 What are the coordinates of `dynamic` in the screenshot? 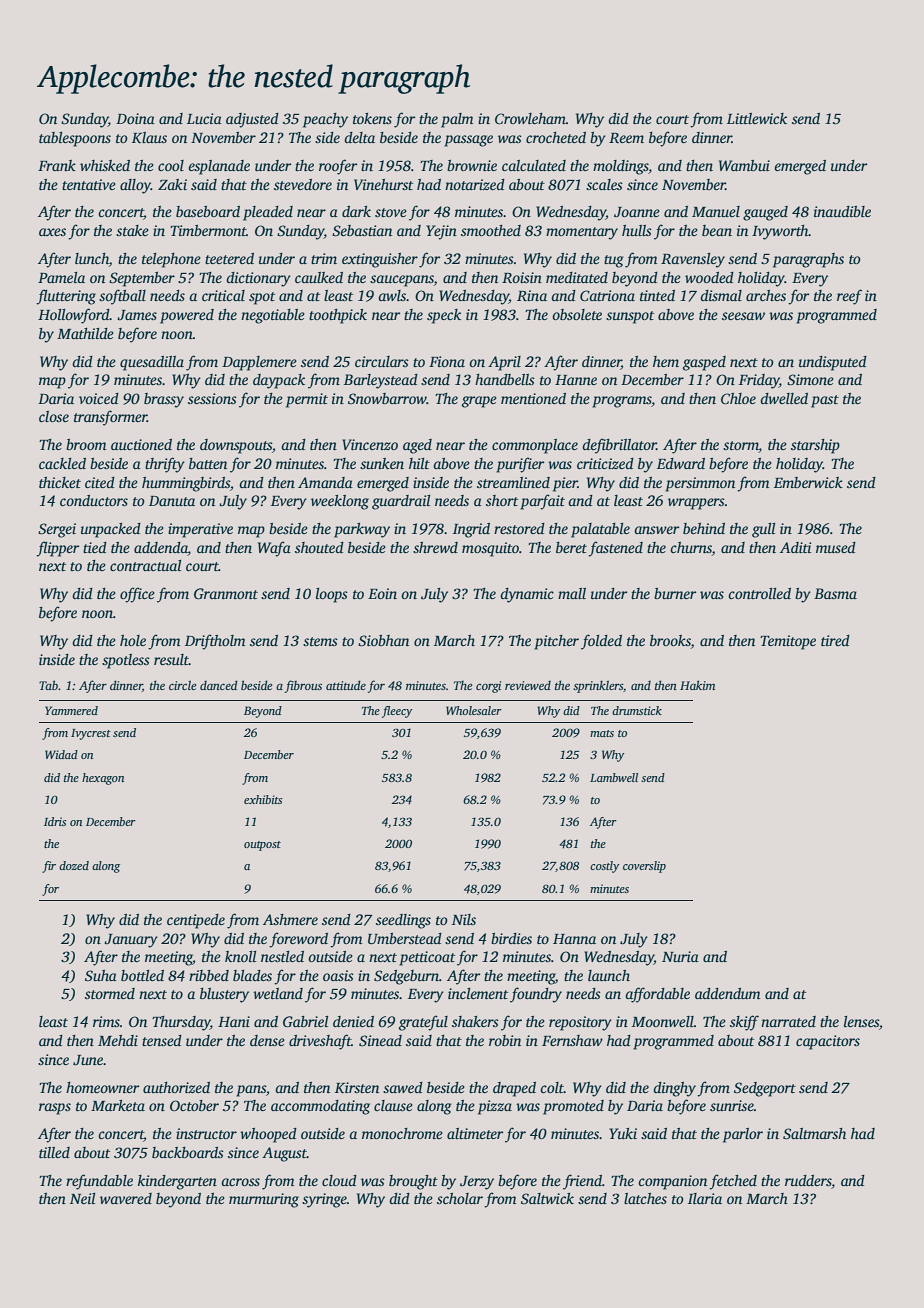 It's located at (527, 595).
